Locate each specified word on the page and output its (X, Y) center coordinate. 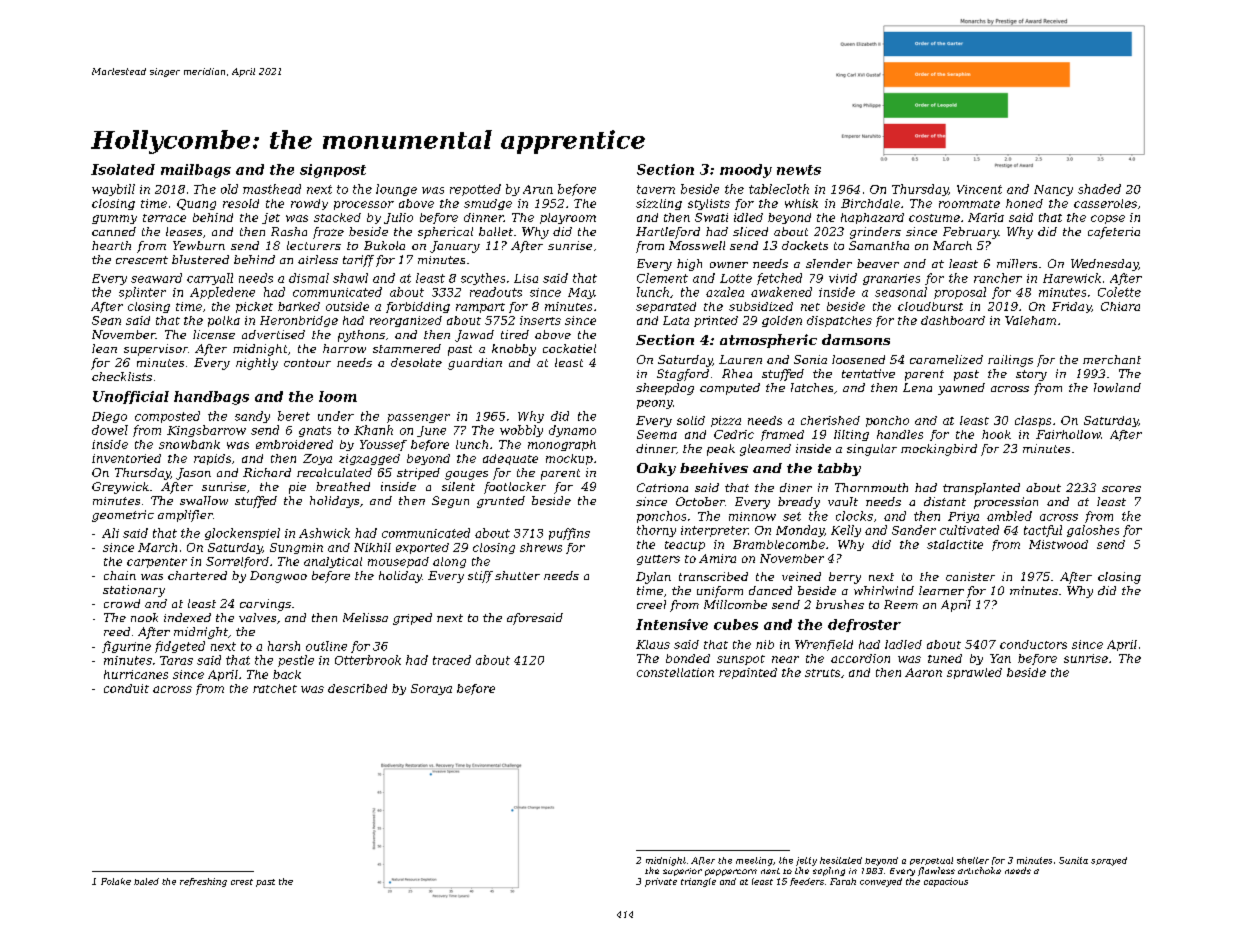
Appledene (222, 293)
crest (242, 882)
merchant (1112, 359)
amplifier (185, 516)
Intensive (672, 624)
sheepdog (665, 389)
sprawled (974, 673)
